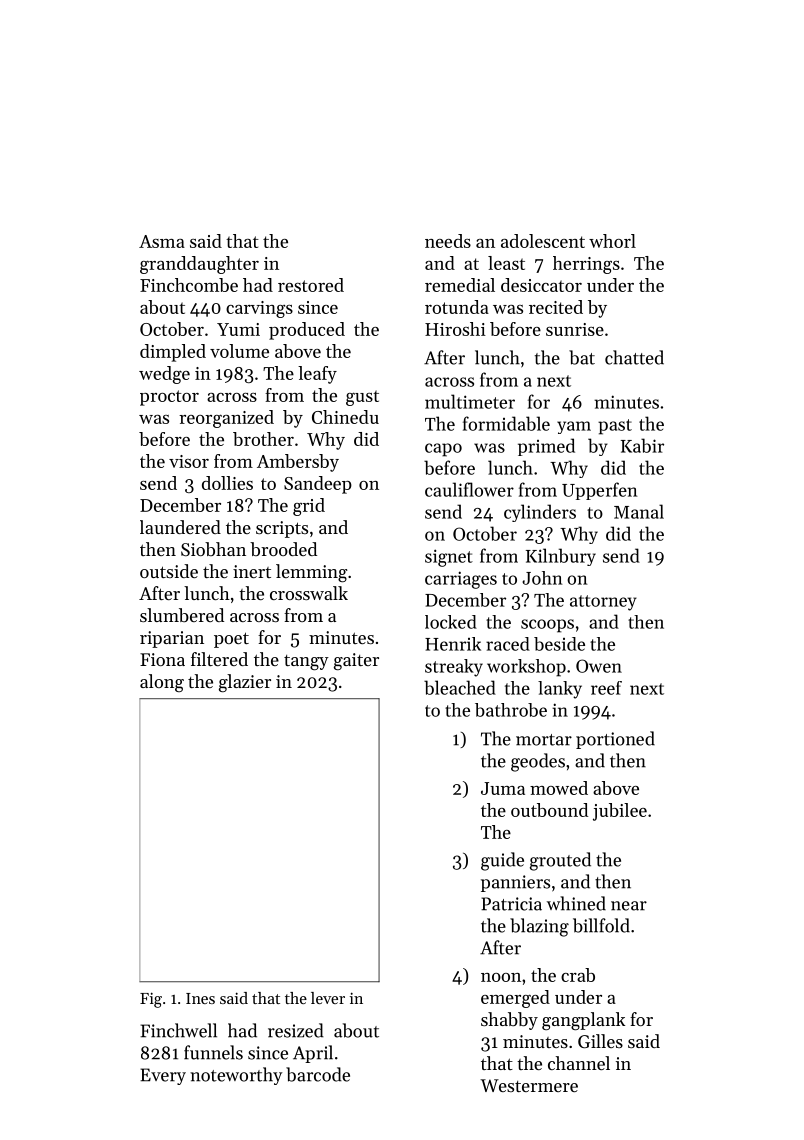  What do you see at coordinates (511, 710) in the document?
I see `bathrobe` at bounding box center [511, 710].
